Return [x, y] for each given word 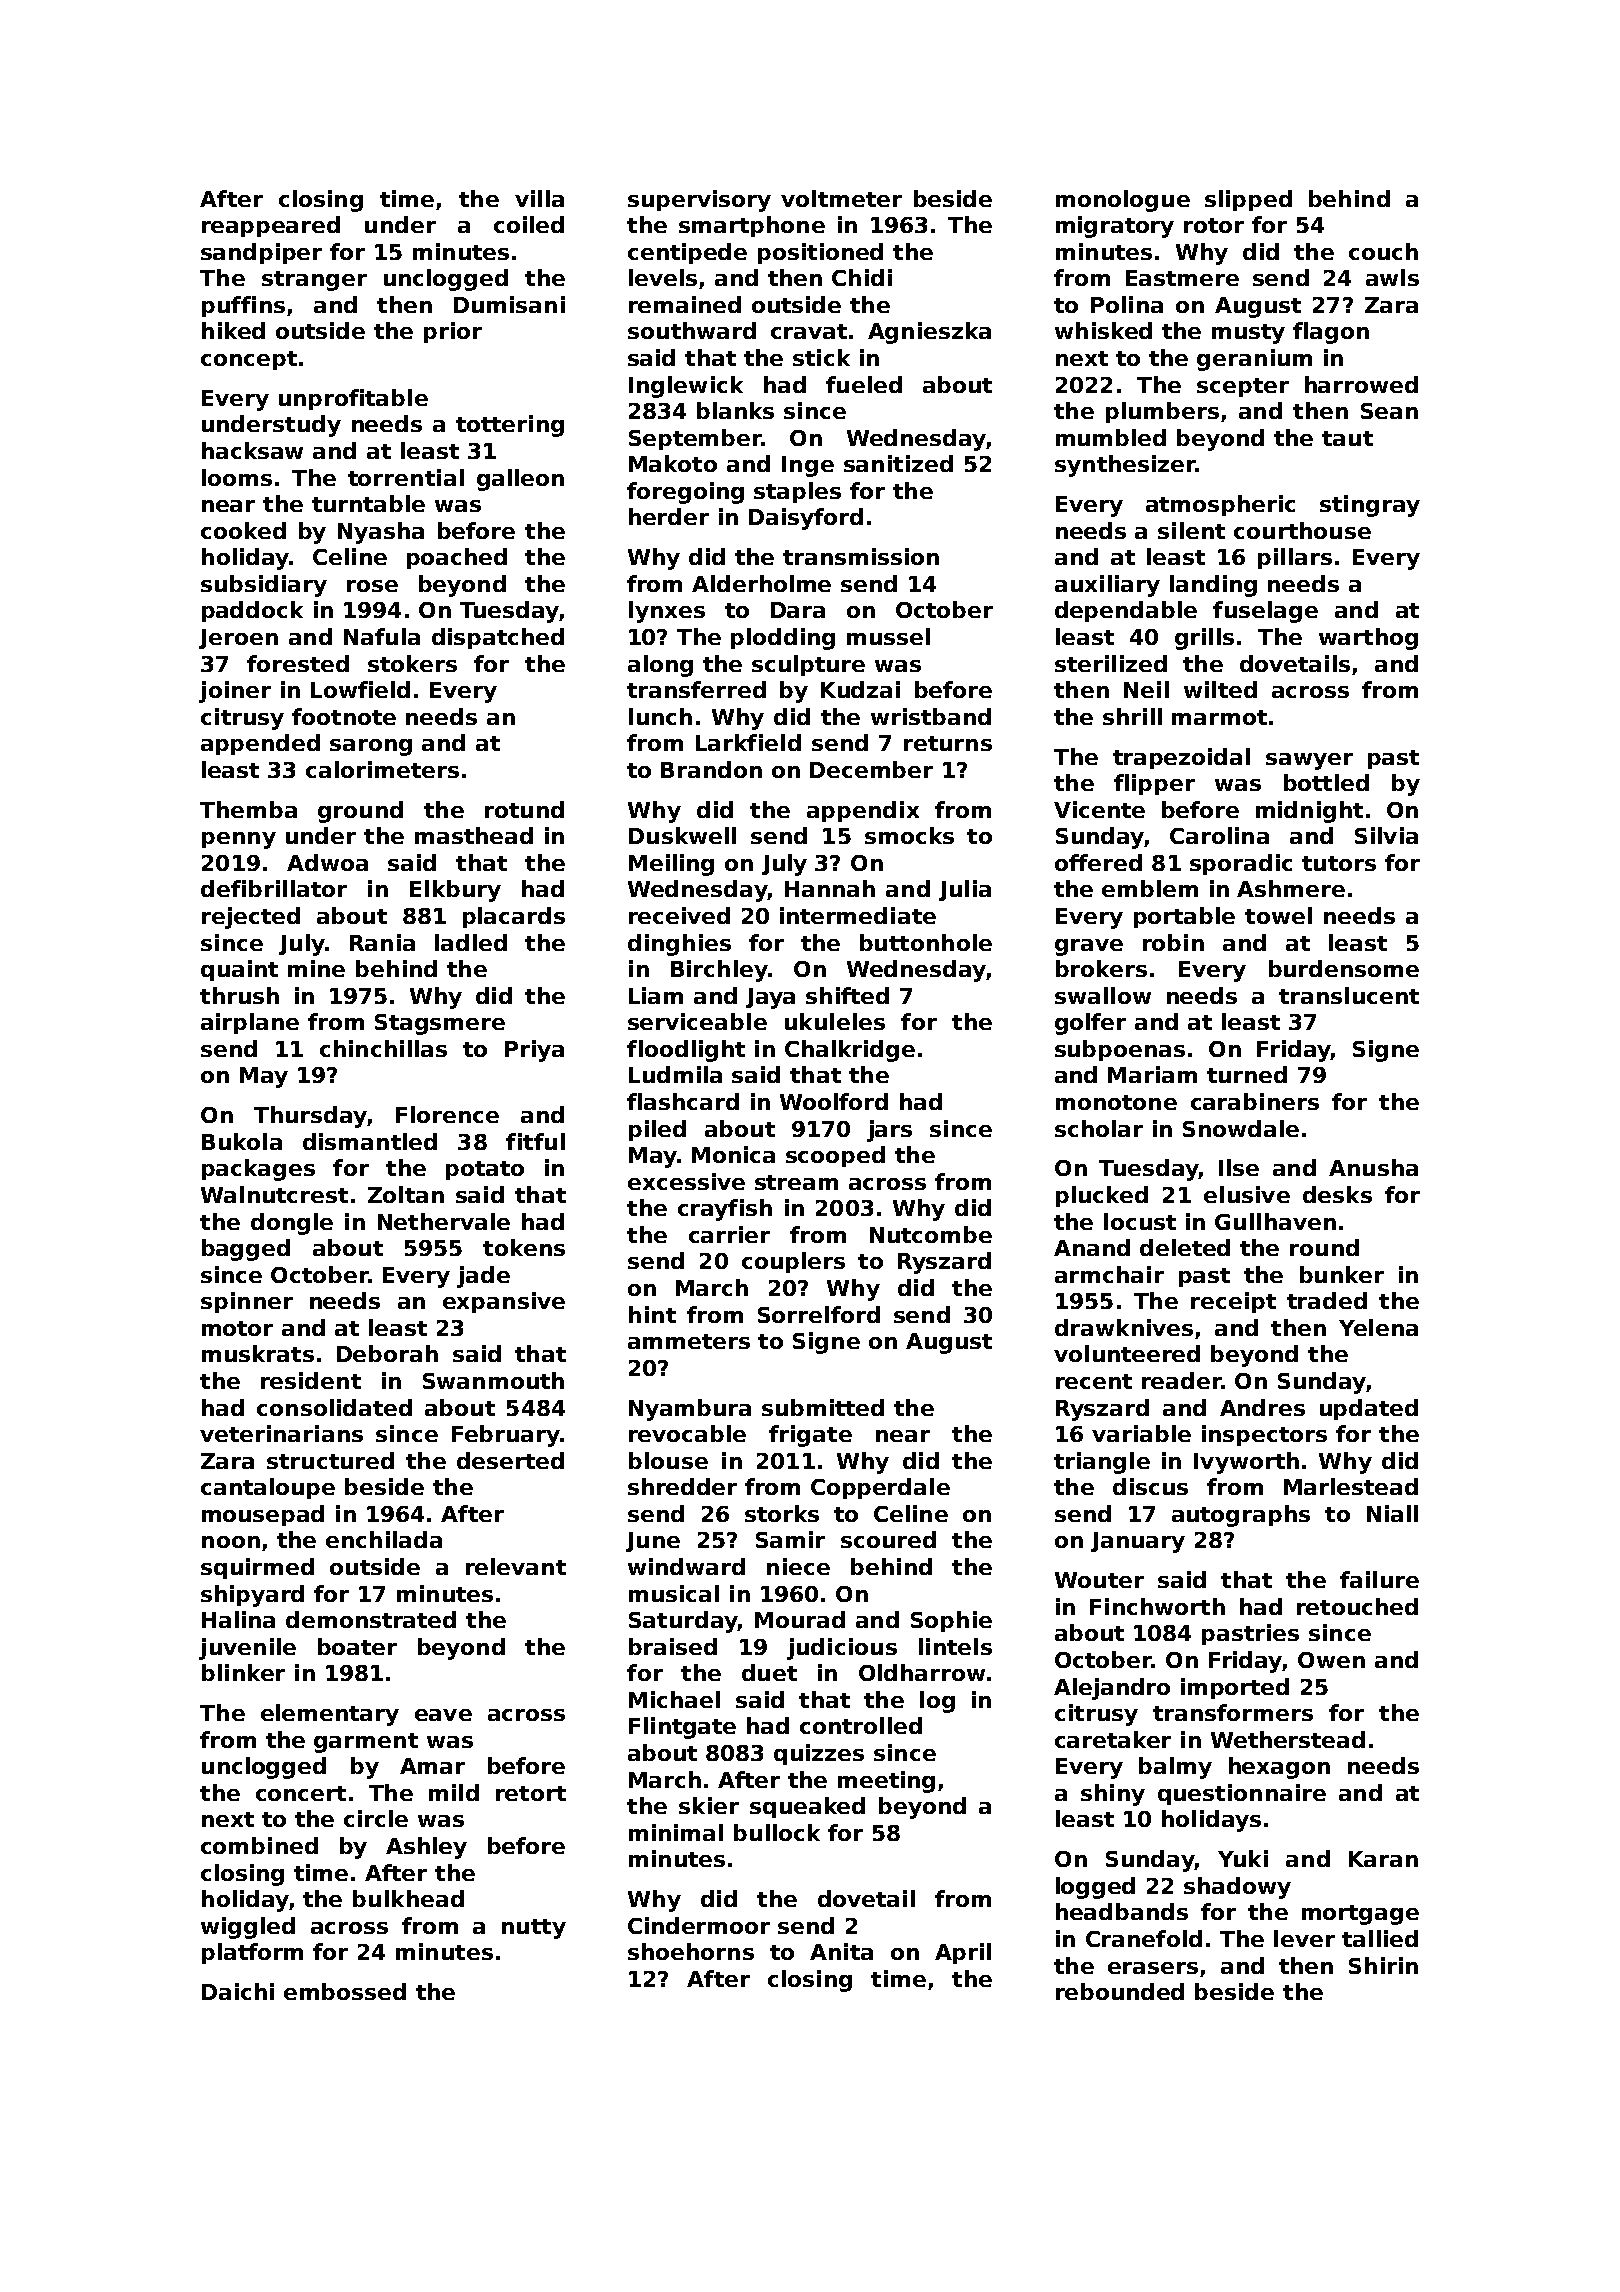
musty [1248, 334]
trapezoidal [1181, 758]
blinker [243, 1672]
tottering [510, 426]
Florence [447, 1114]
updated [1369, 1409]
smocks [909, 835]
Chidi [862, 277]
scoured [888, 1539]
